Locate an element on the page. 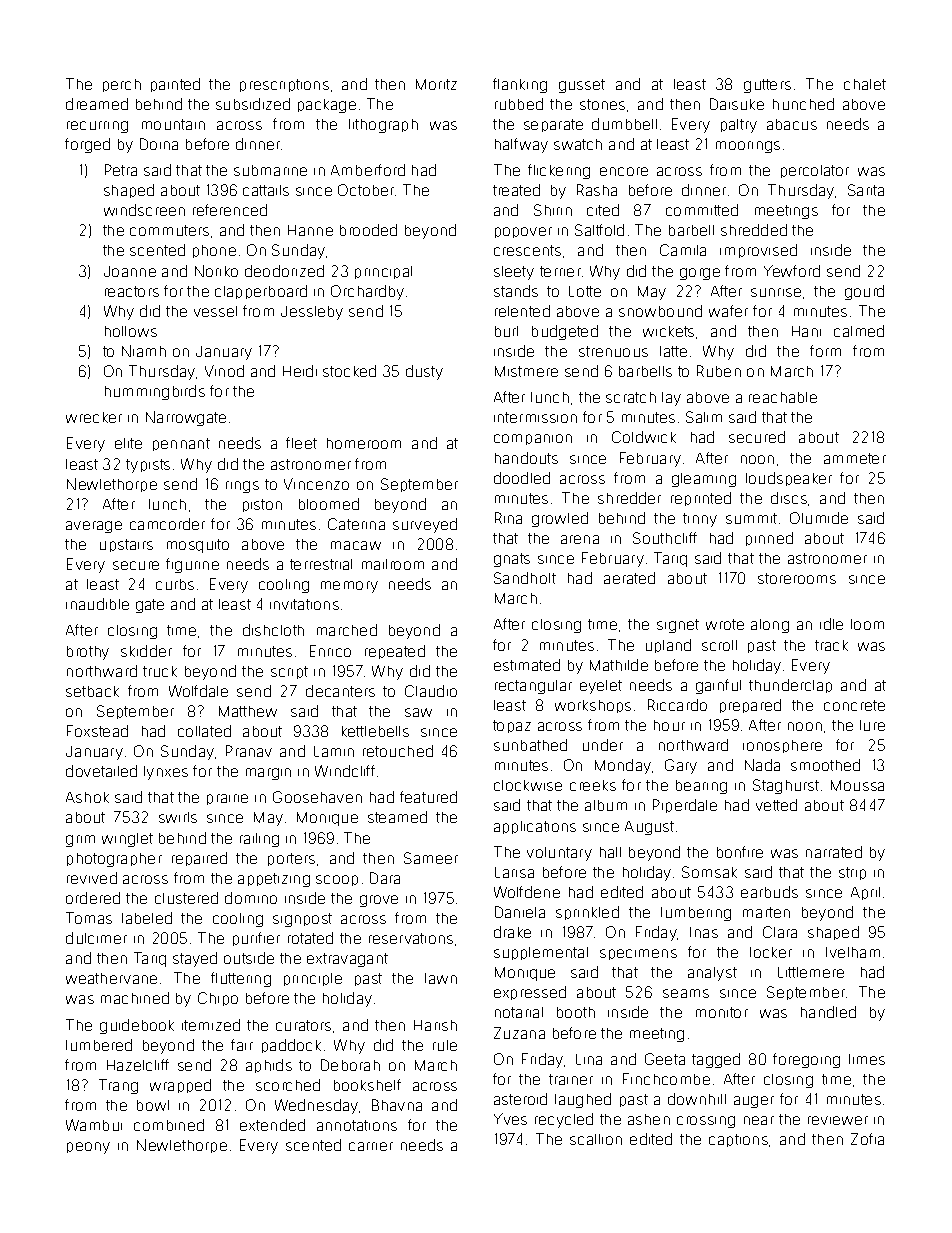 This image has width=952, height=1233. Sarita is located at coordinates (866, 190).
